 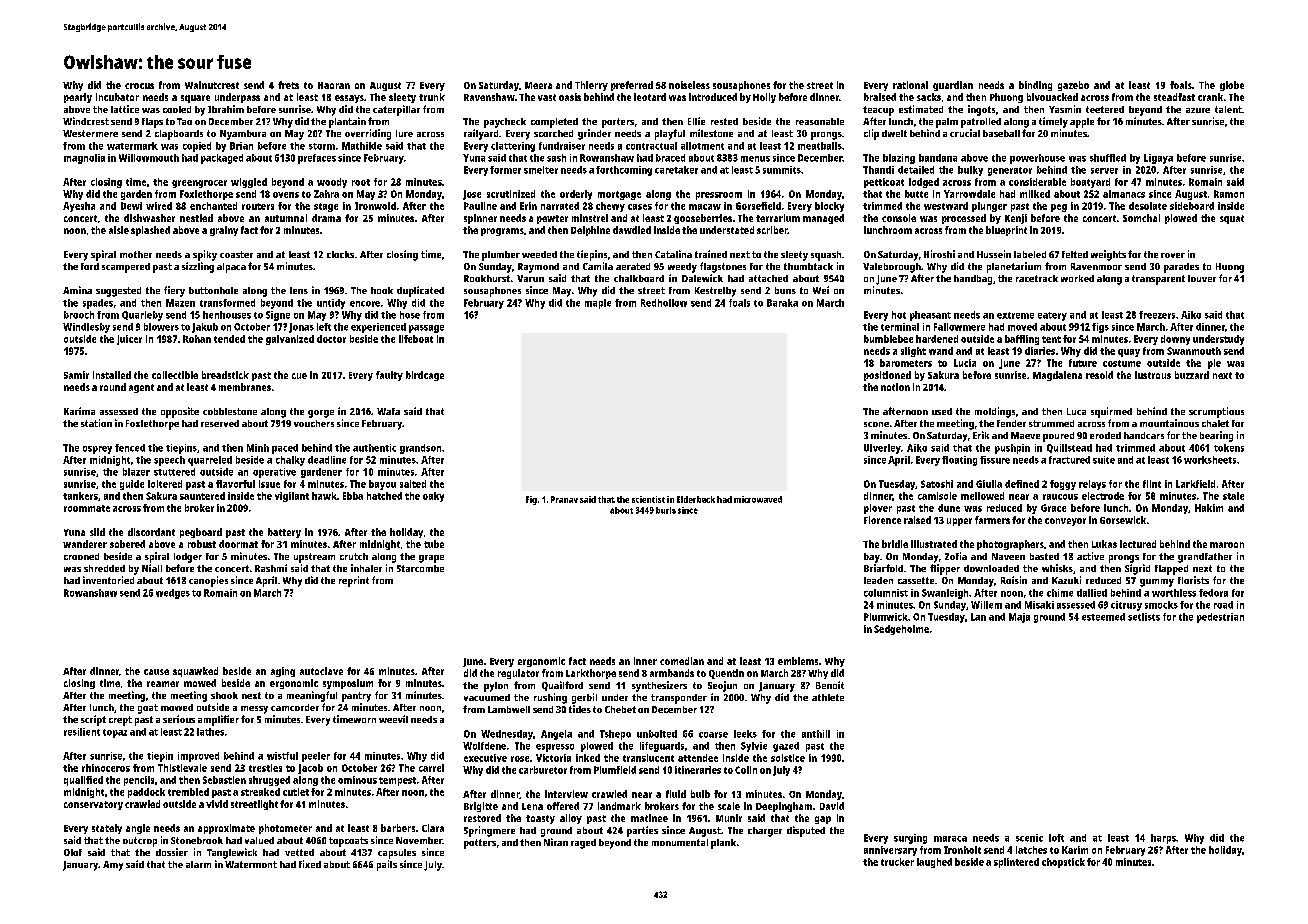 I want to click on Sedgeholme, so click(x=901, y=630).
